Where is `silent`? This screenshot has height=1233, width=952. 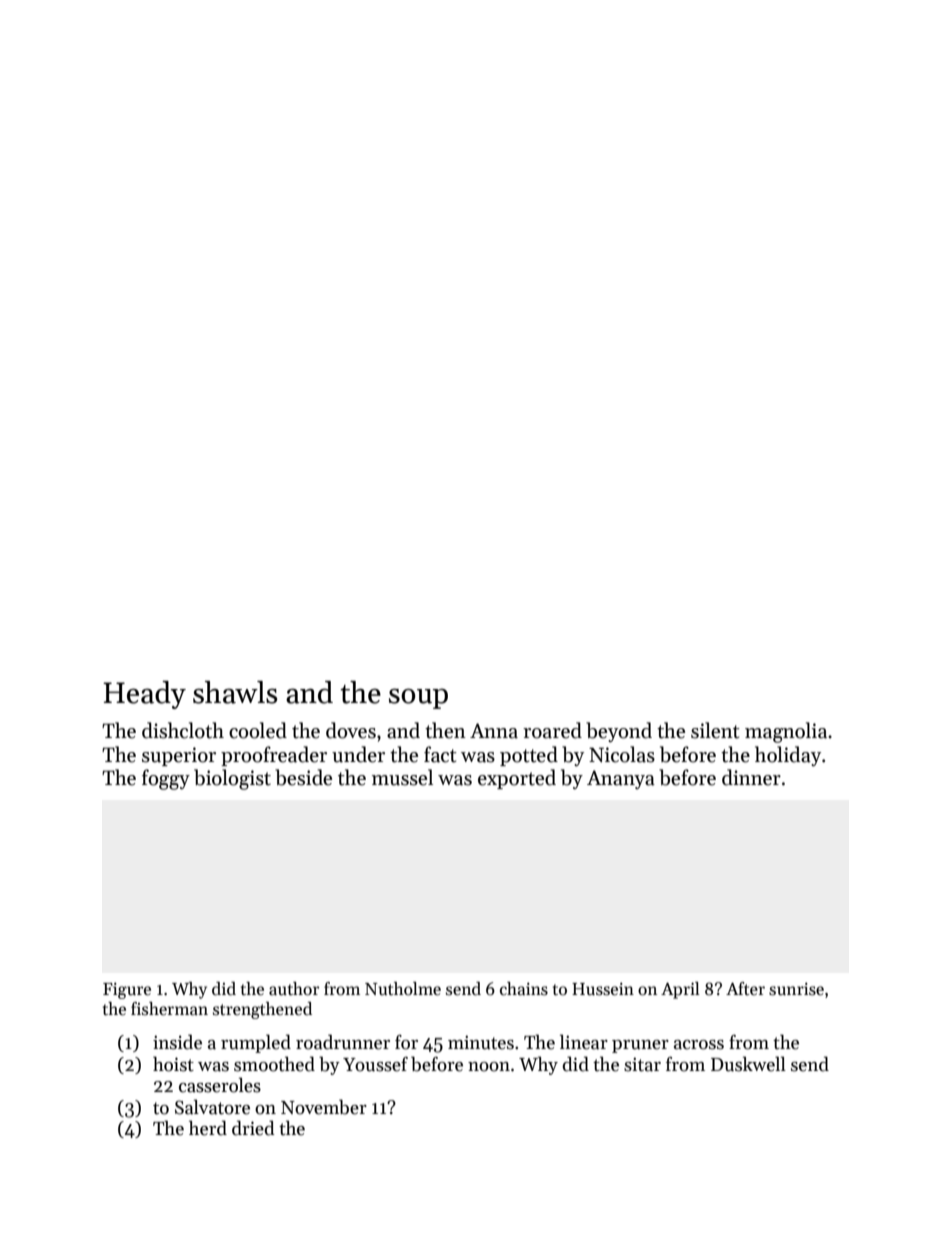
silent is located at coordinates (715, 730).
